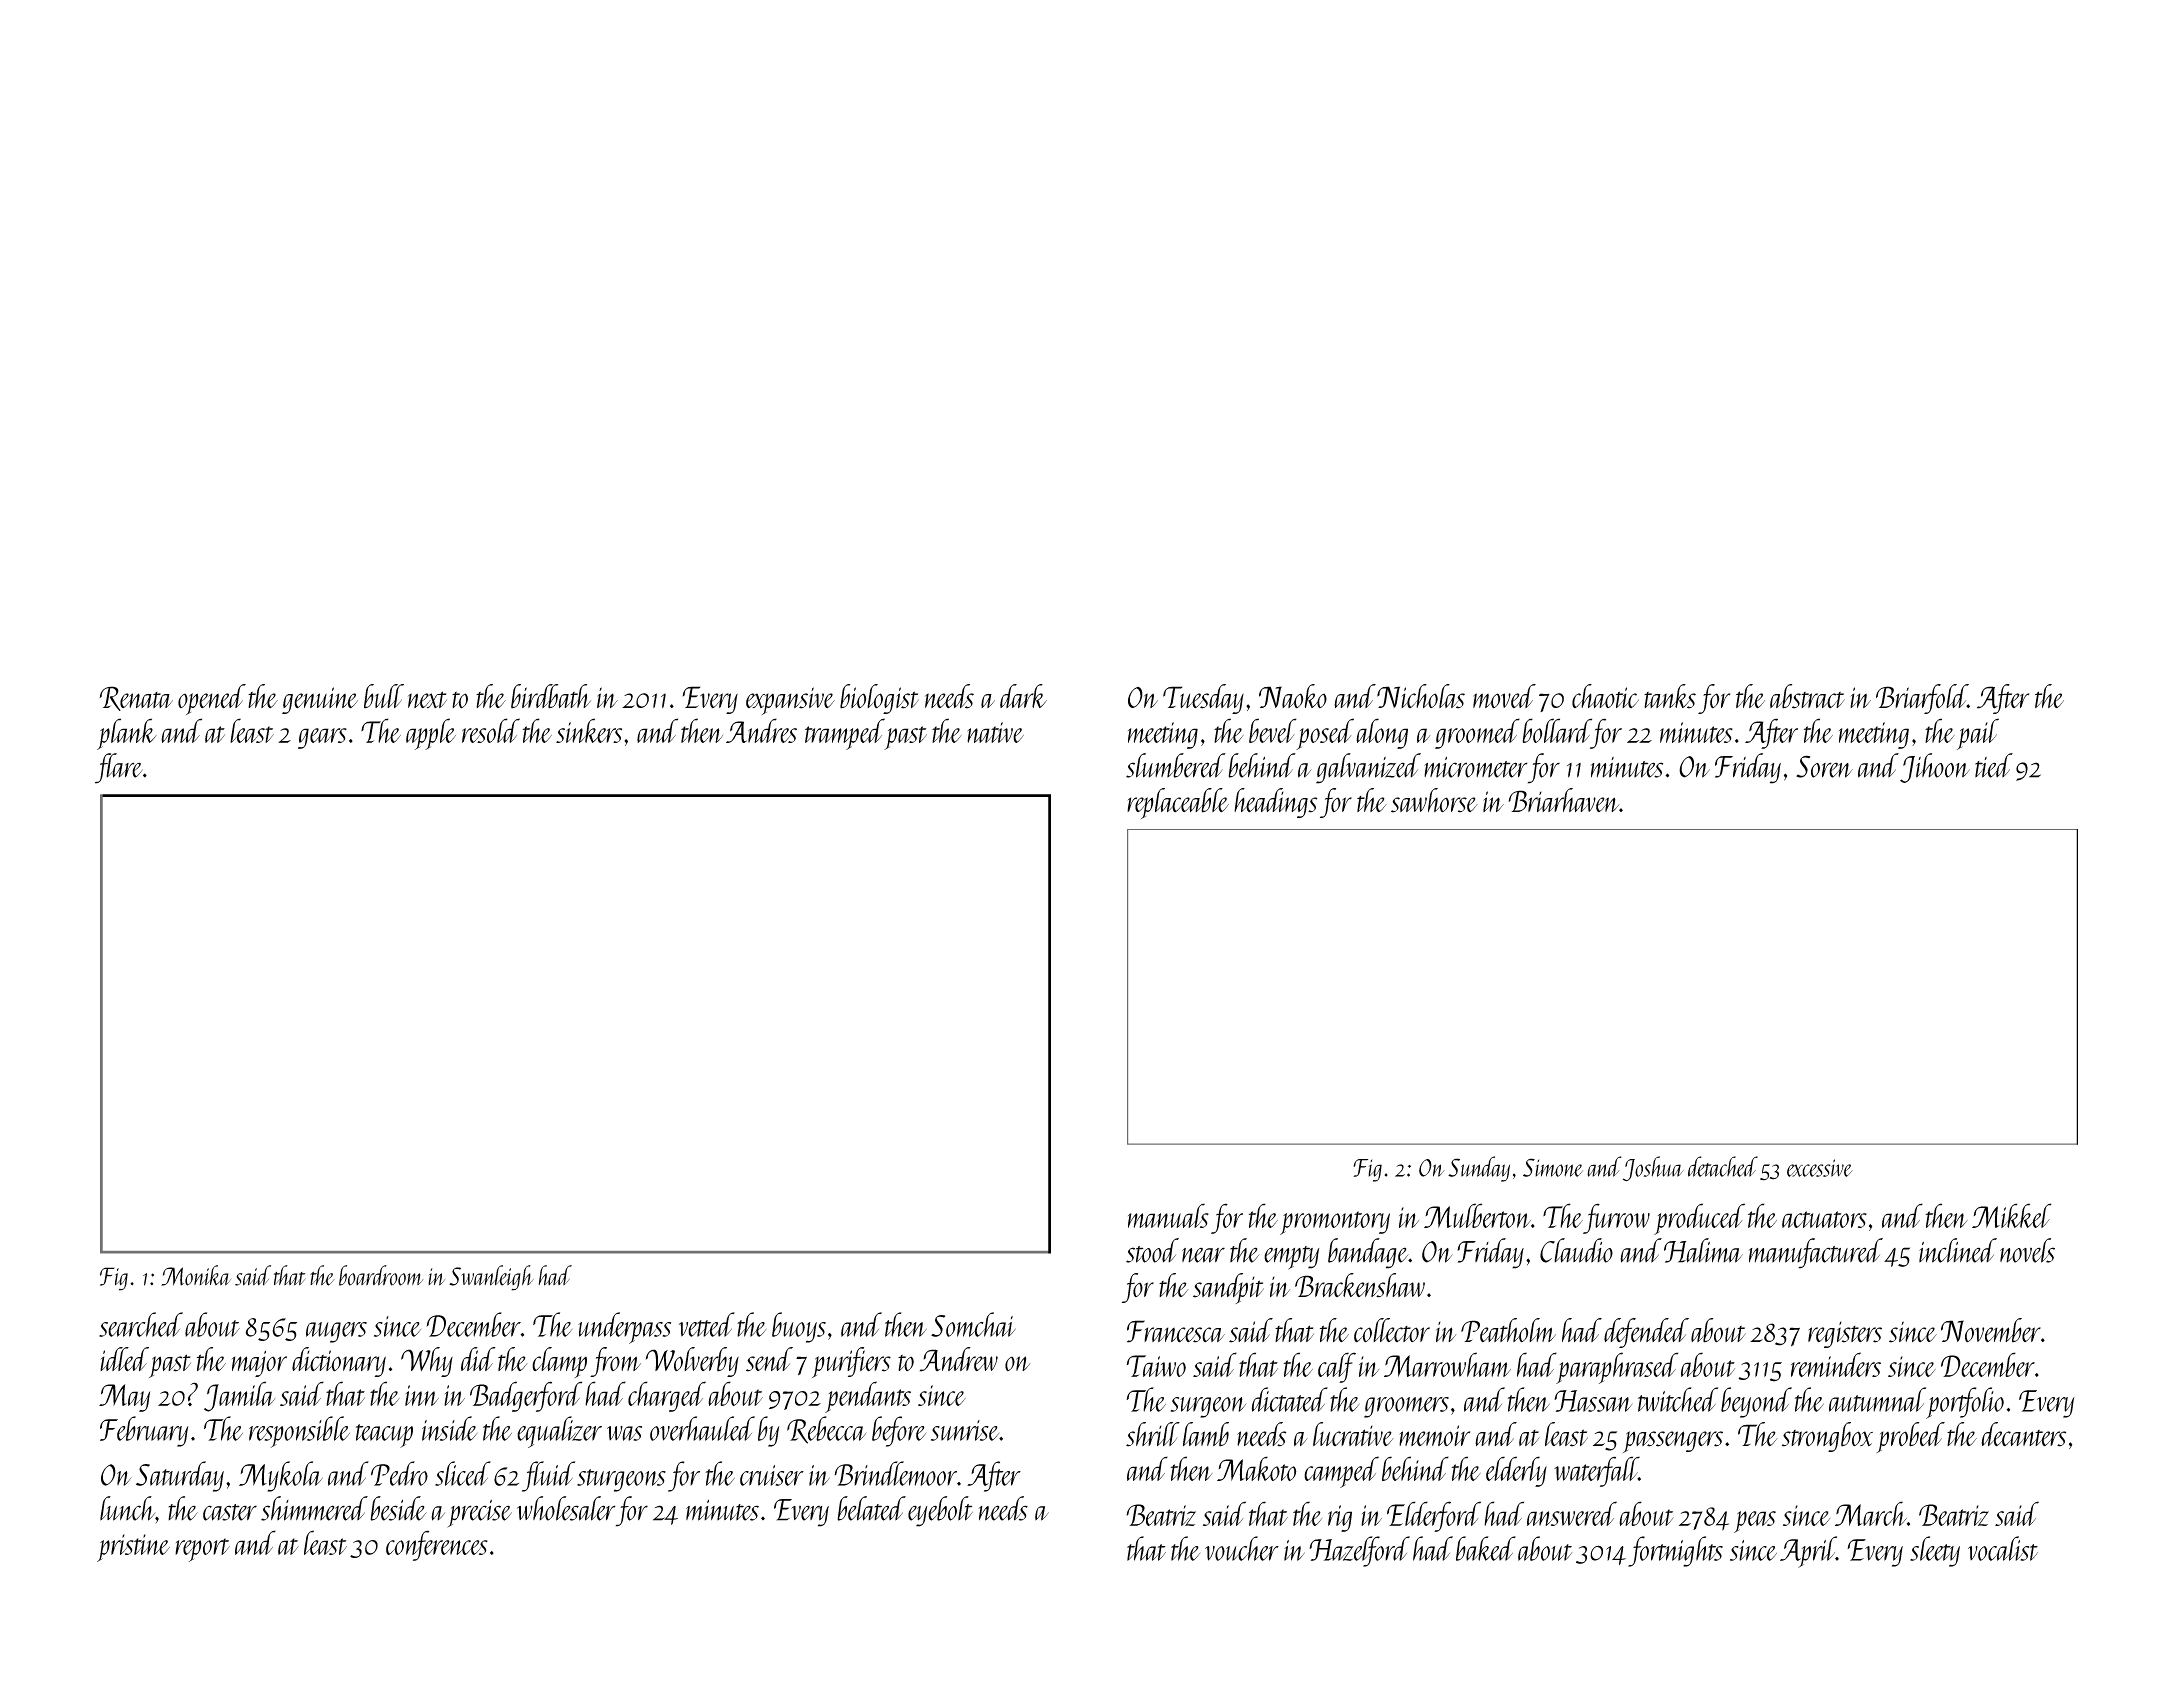 The height and width of the image is (1683, 2178). I want to click on moved, so click(1504, 696).
